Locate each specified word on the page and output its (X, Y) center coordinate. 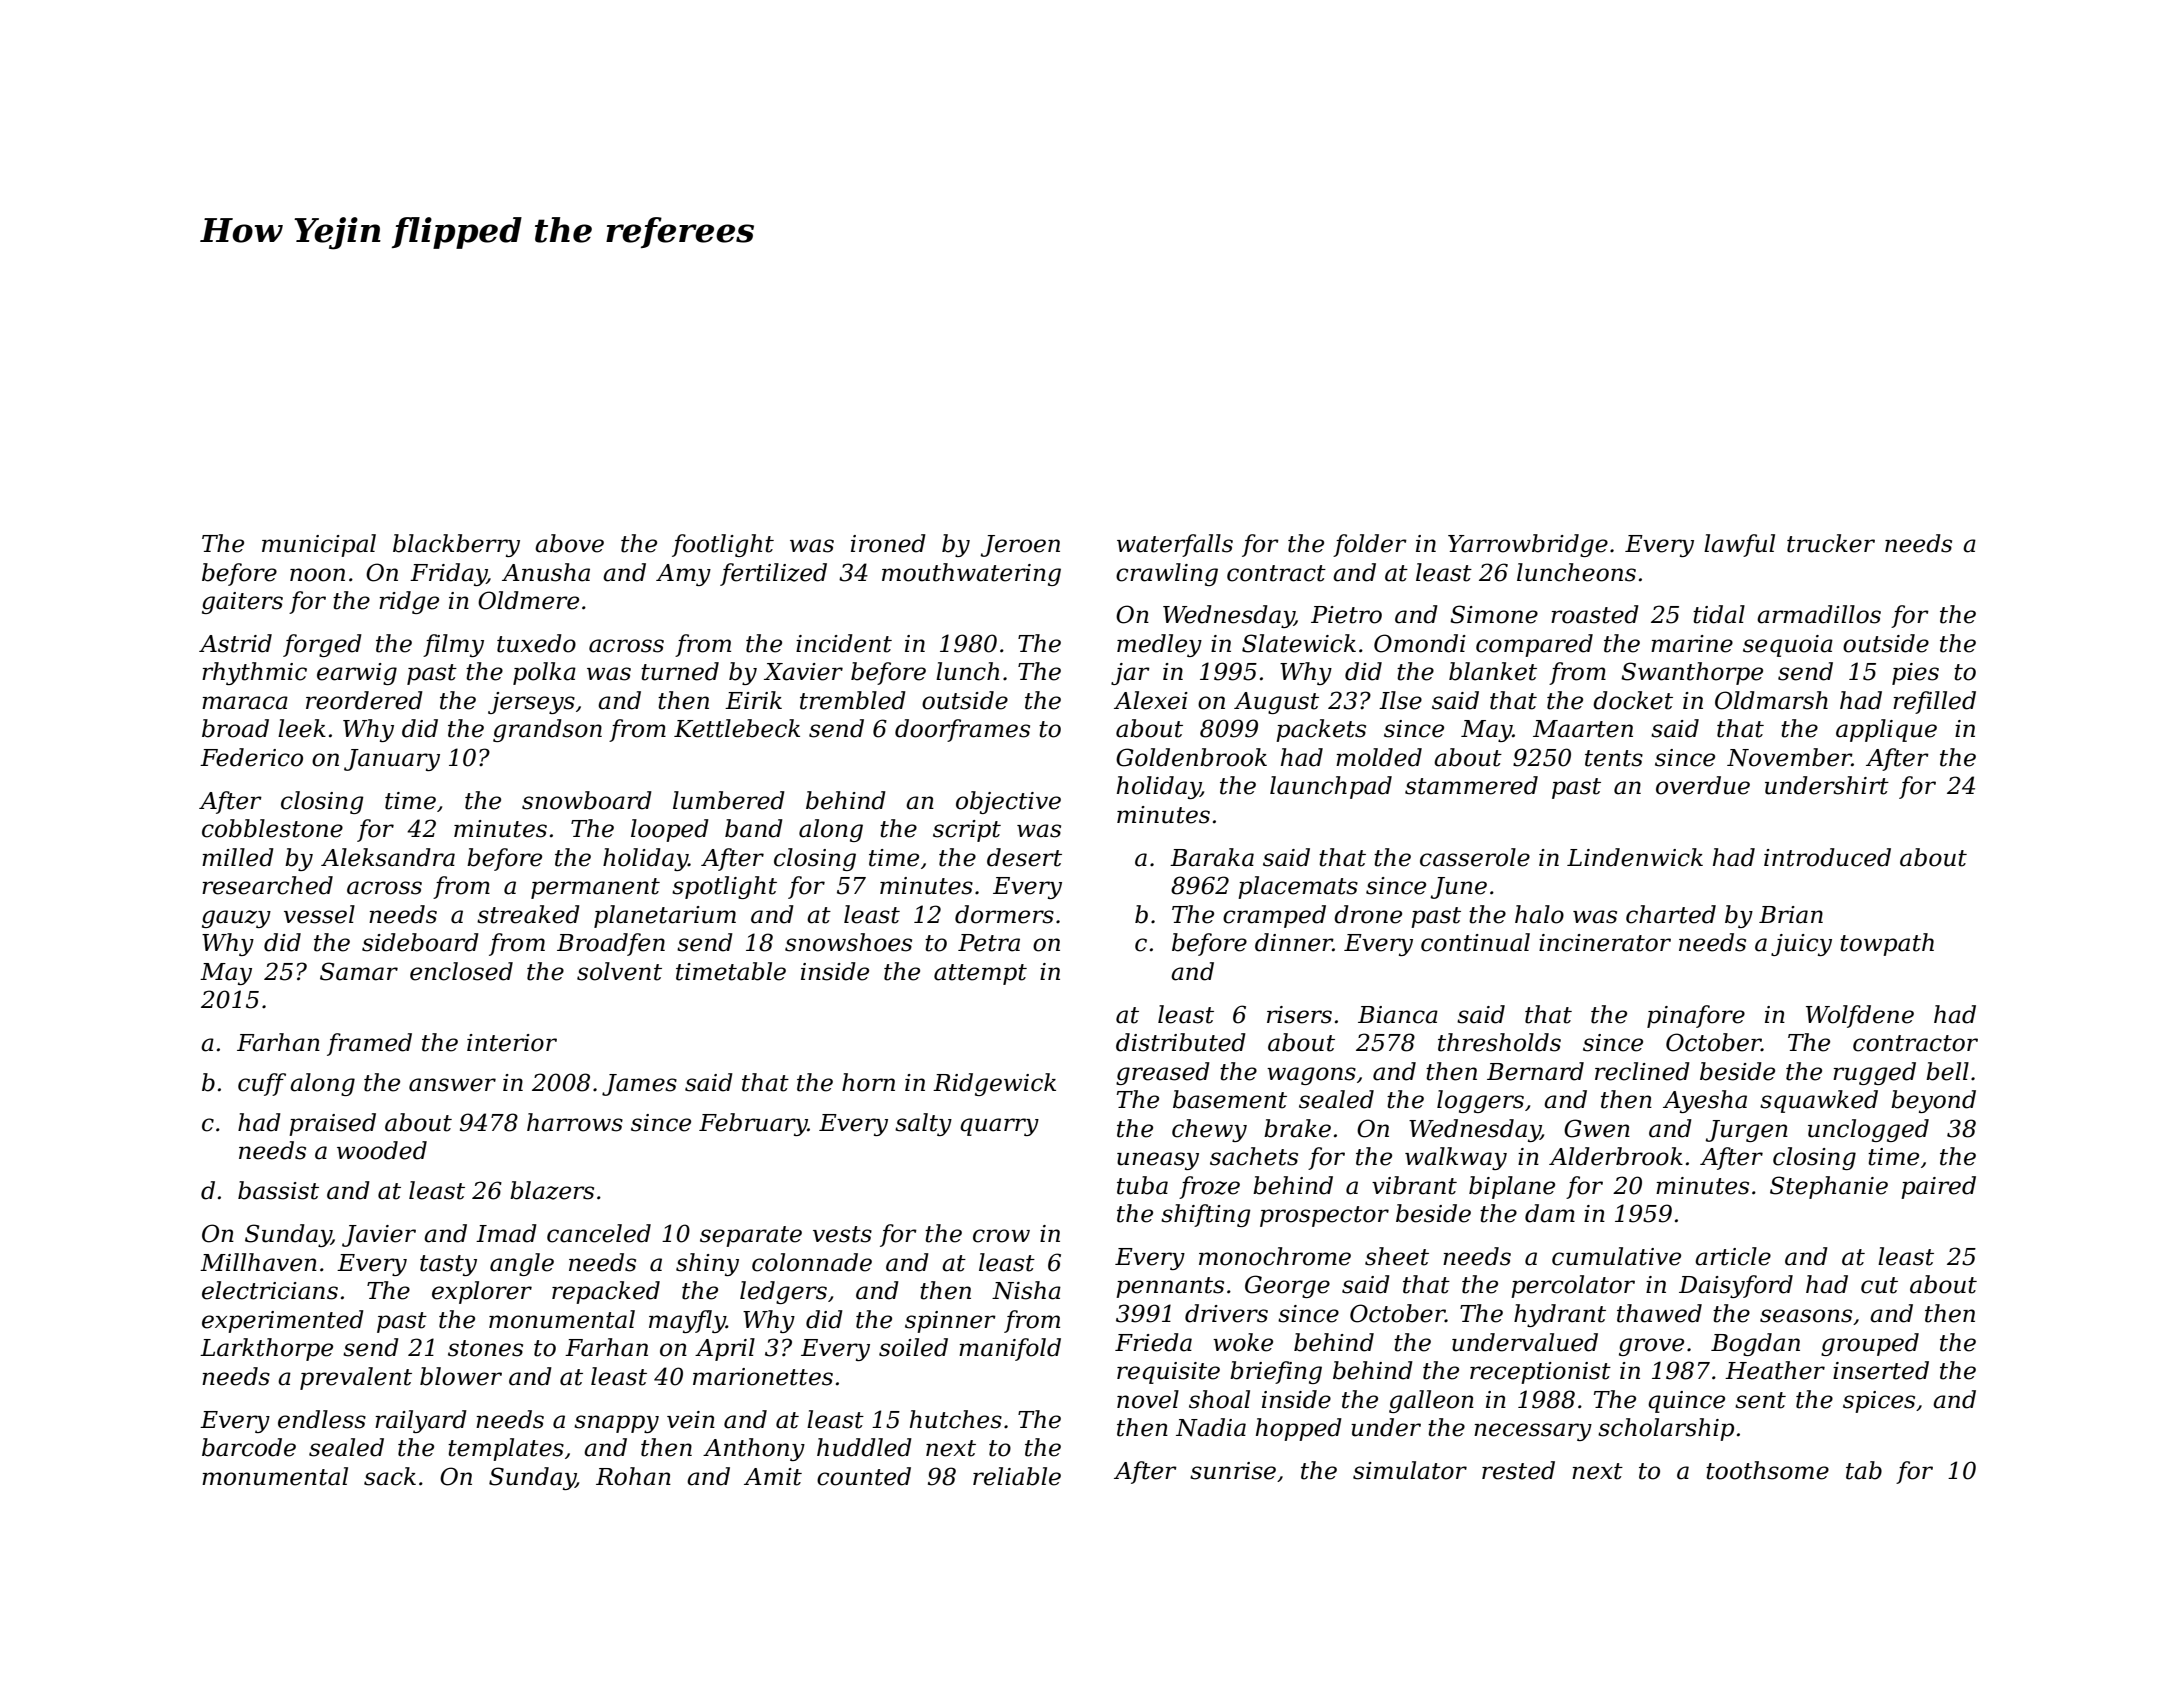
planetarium (665, 916)
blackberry (456, 545)
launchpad (1331, 787)
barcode (249, 1447)
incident (844, 643)
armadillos (1819, 614)
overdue (1703, 785)
